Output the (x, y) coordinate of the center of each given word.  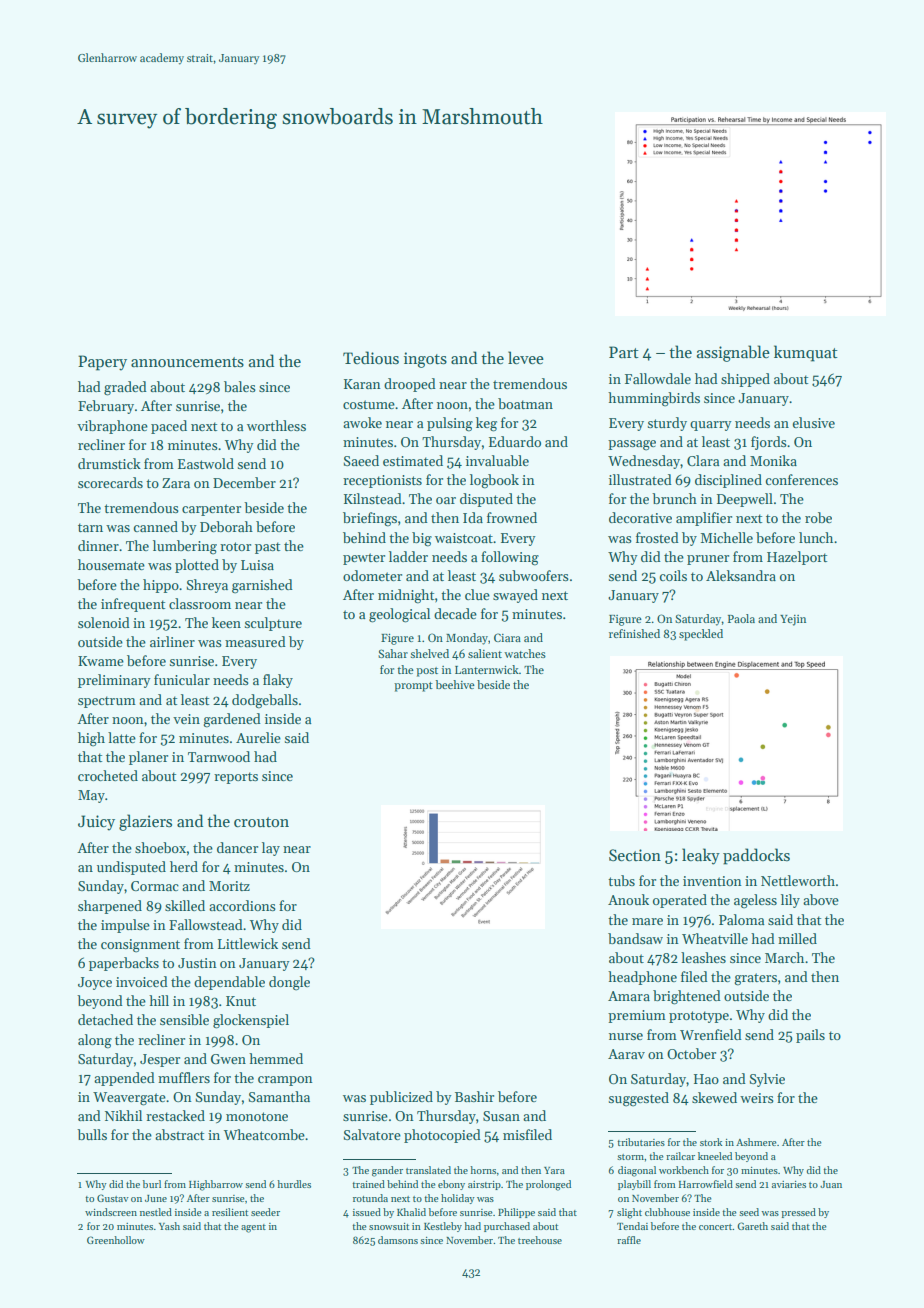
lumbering (185, 547)
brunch (674, 498)
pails (810, 1036)
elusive (814, 422)
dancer (237, 847)
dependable (229, 983)
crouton (261, 822)
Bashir (474, 1096)
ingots (425, 360)
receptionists (382, 481)
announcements (187, 362)
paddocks (756, 856)
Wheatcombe (264, 1134)
